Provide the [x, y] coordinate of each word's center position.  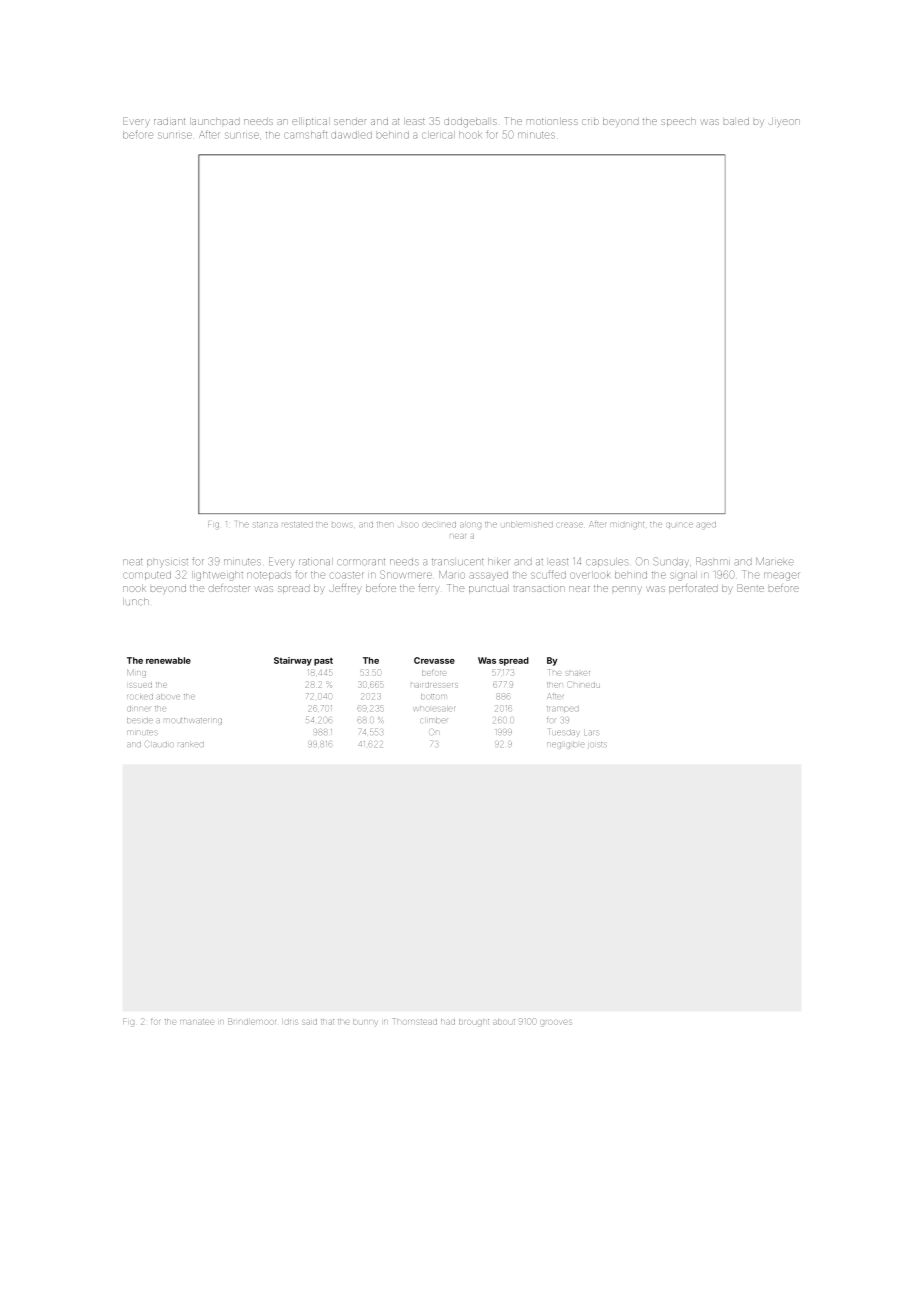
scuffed [548, 574]
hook [470, 135]
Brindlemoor [252, 1021]
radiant [169, 122]
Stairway [293, 661]
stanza [265, 524]
